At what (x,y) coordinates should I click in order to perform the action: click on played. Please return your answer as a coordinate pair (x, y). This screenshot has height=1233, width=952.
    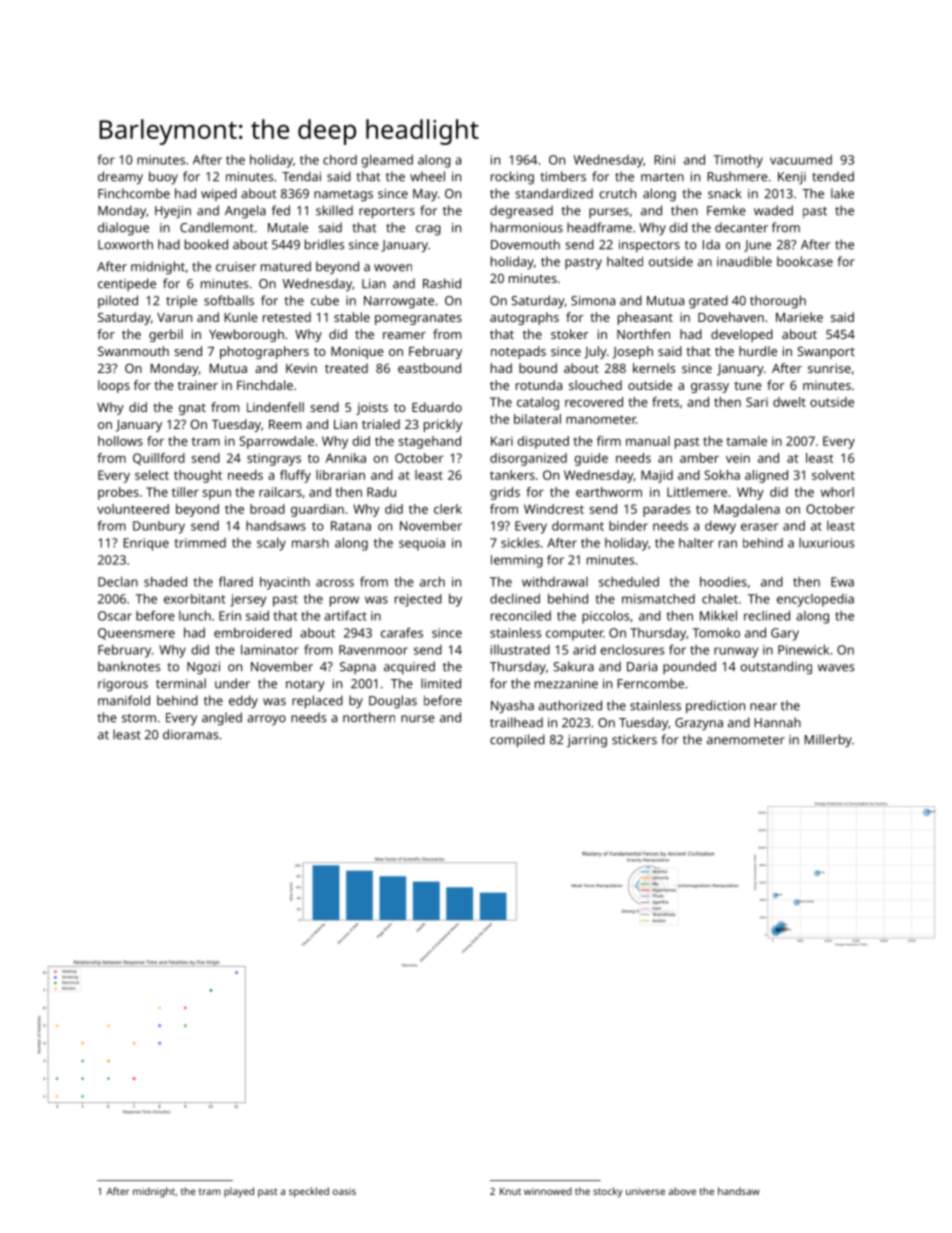
    Looking at the image, I should click on (239, 1192).
